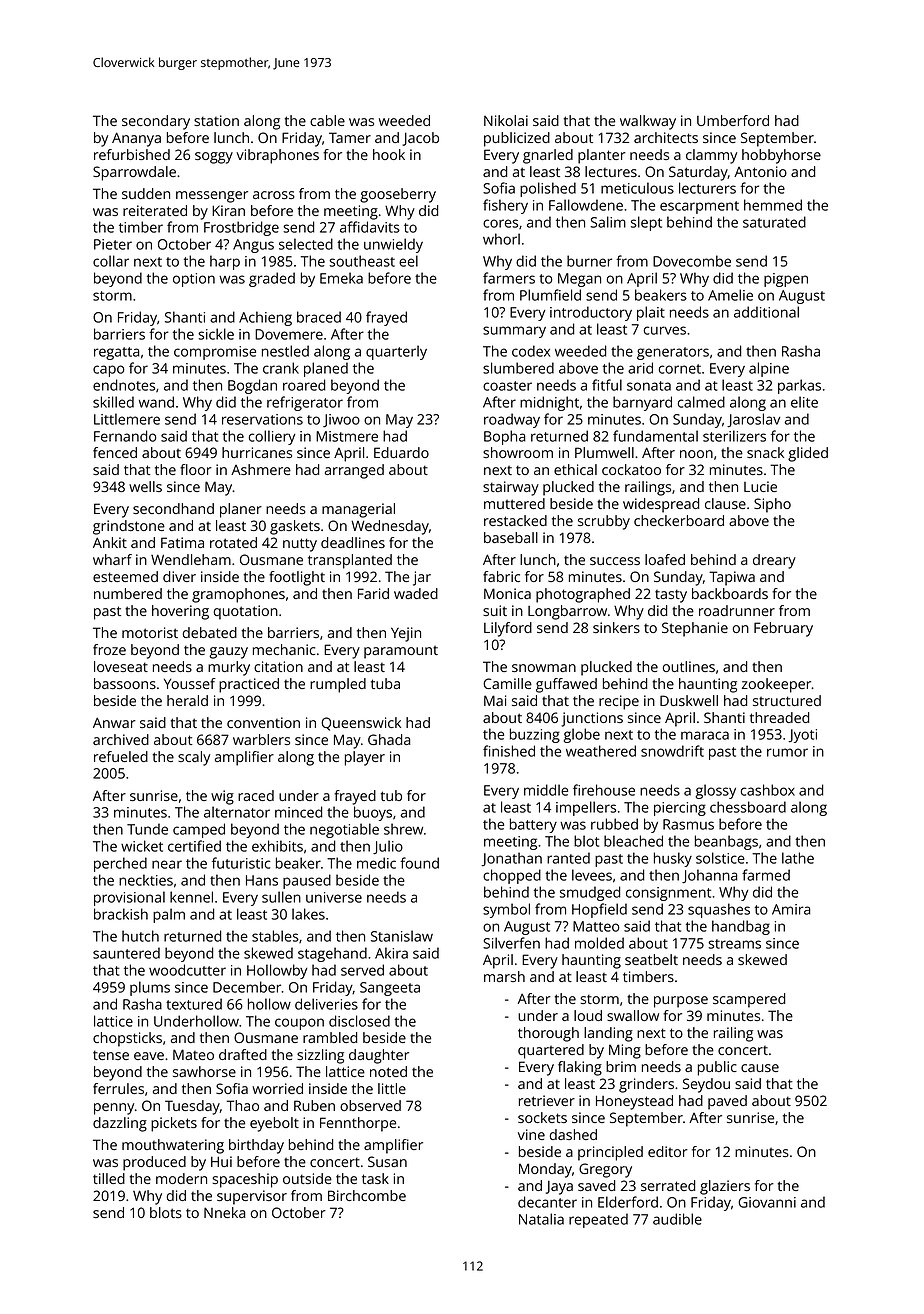 The image size is (924, 1314). What do you see at coordinates (665, 559) in the page?
I see `loafed` at bounding box center [665, 559].
